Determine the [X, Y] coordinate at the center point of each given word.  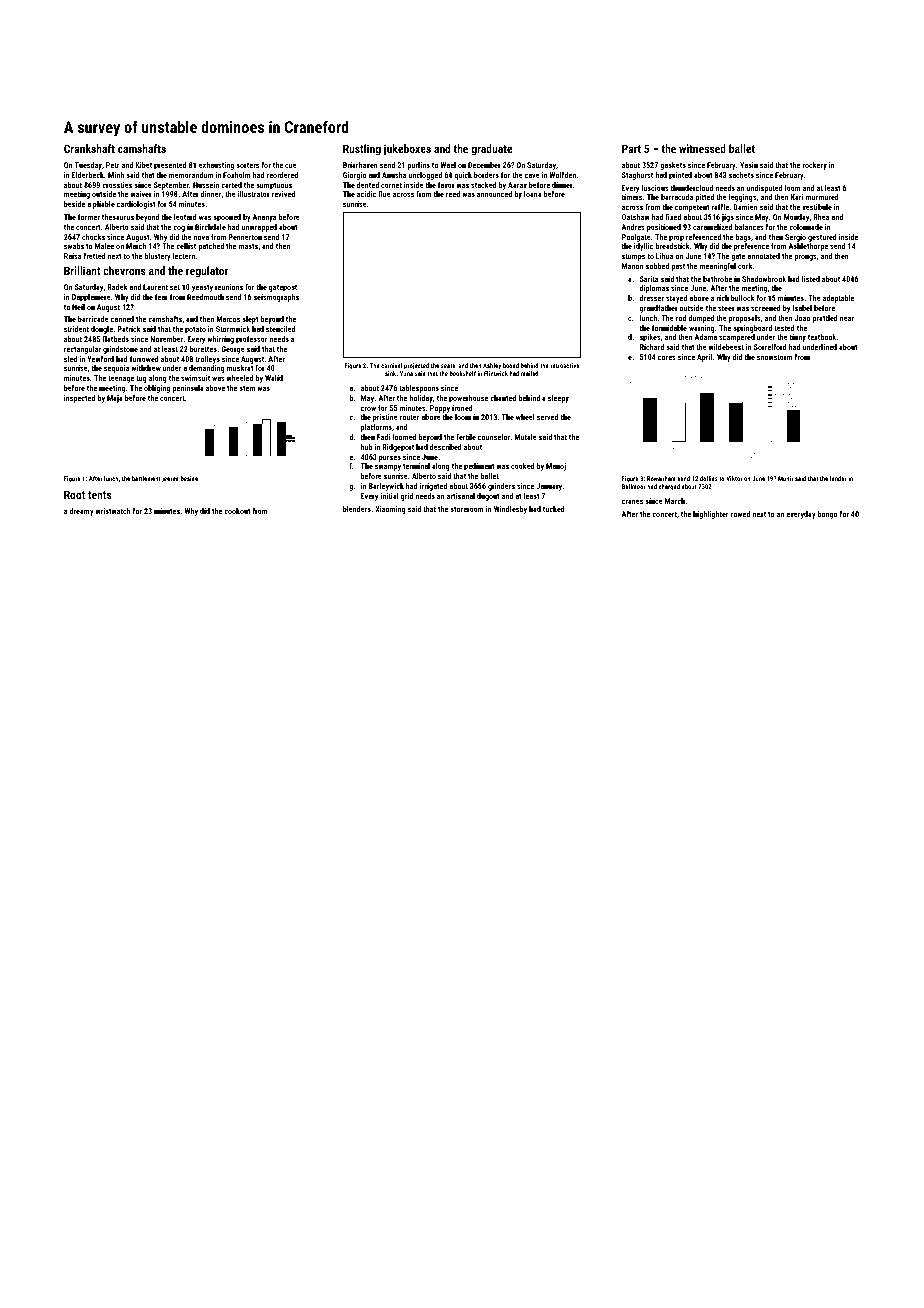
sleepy [558, 399]
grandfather [659, 309]
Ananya [264, 218]
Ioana [533, 194]
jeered [170, 479]
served [547, 417]
